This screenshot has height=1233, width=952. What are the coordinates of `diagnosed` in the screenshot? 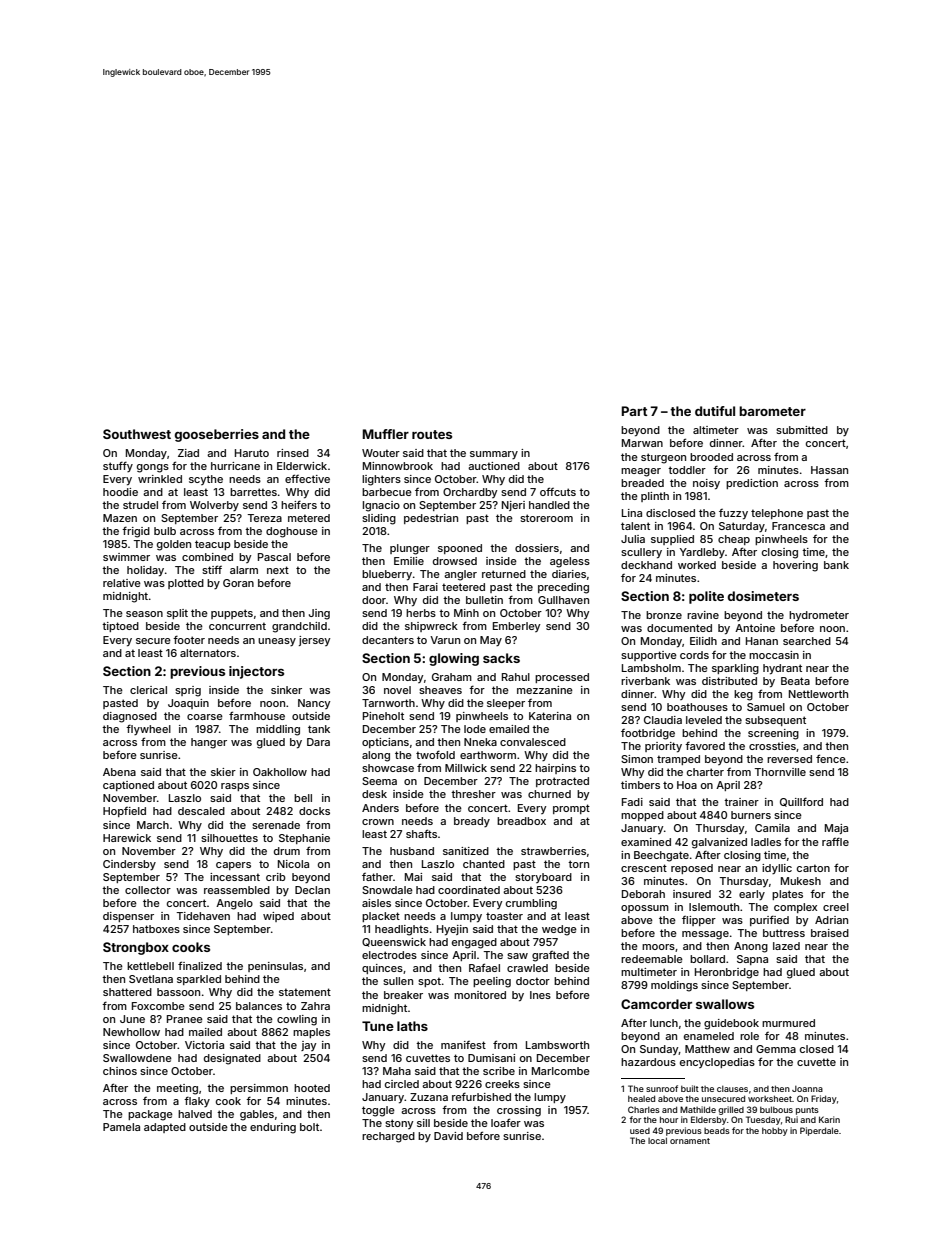 It's located at (130, 717).
